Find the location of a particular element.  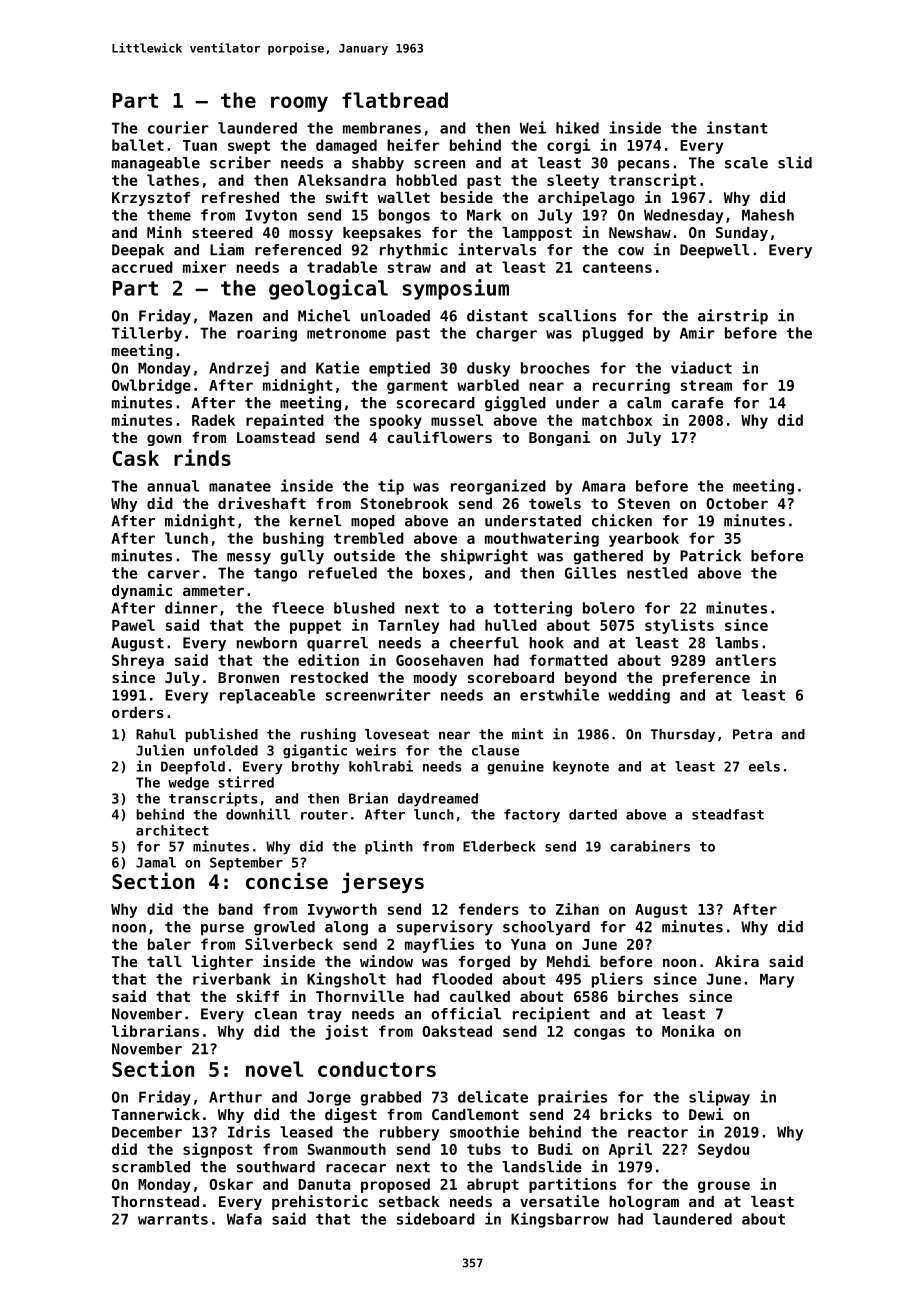

Owlbridge is located at coordinates (151, 386).
